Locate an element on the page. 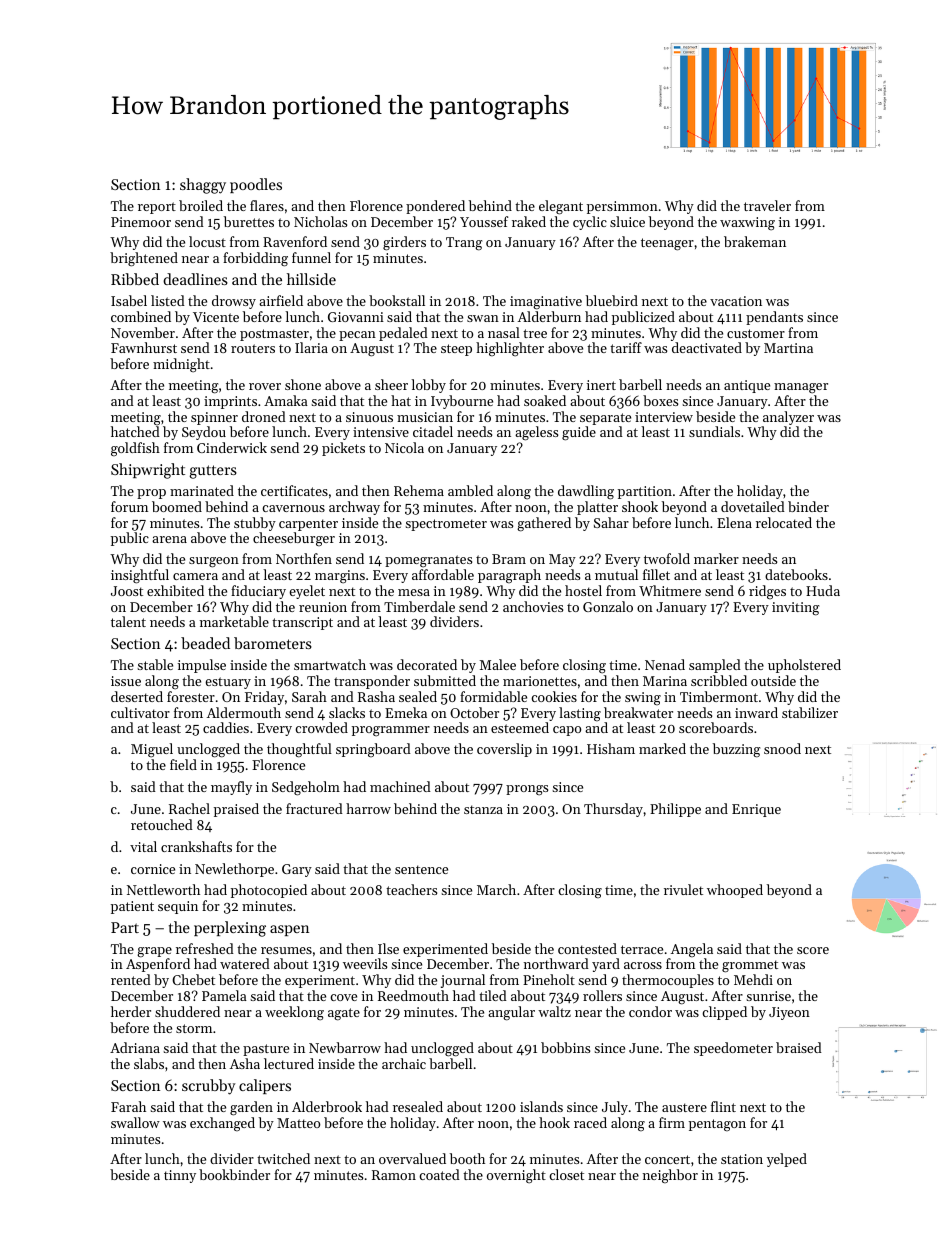 This document has width=952, height=1233. Enrique is located at coordinates (756, 810).
